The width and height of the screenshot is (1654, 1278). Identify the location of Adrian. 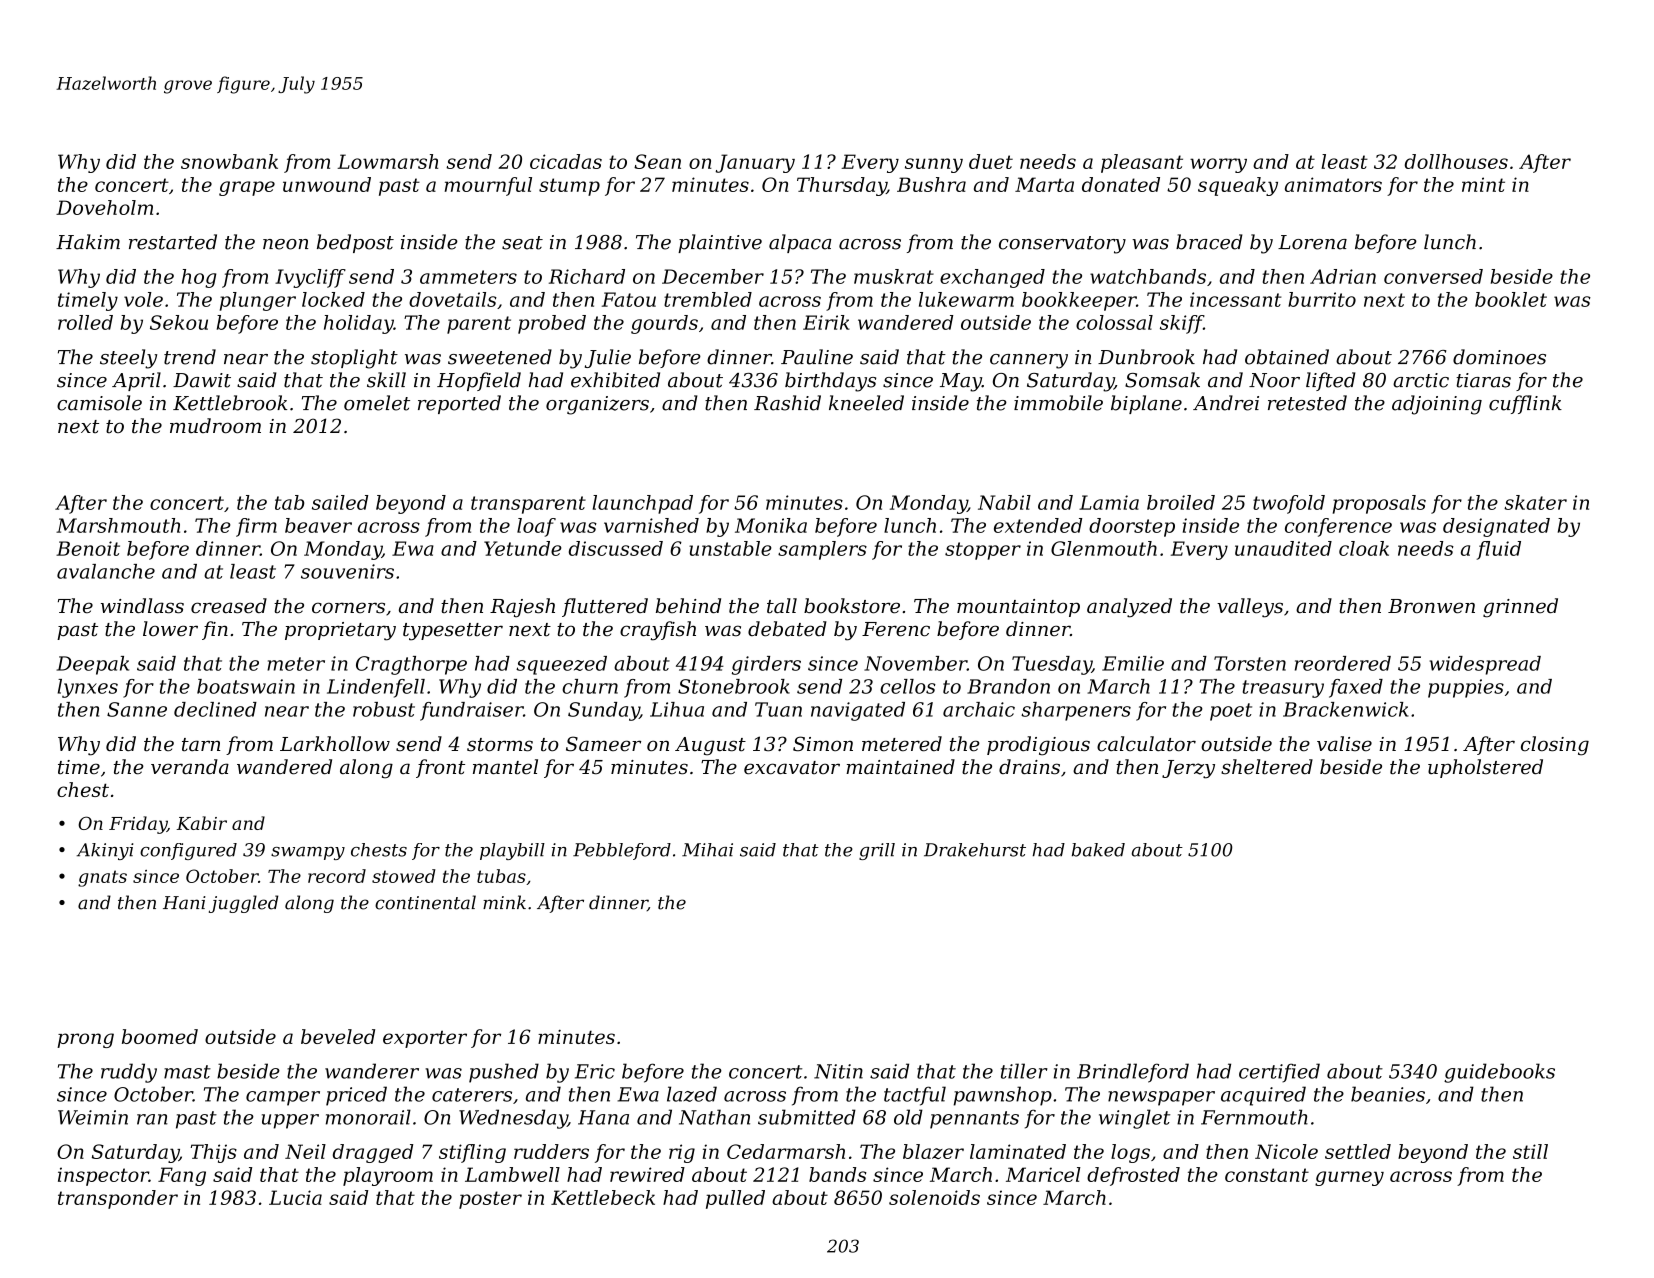
(1343, 276).
